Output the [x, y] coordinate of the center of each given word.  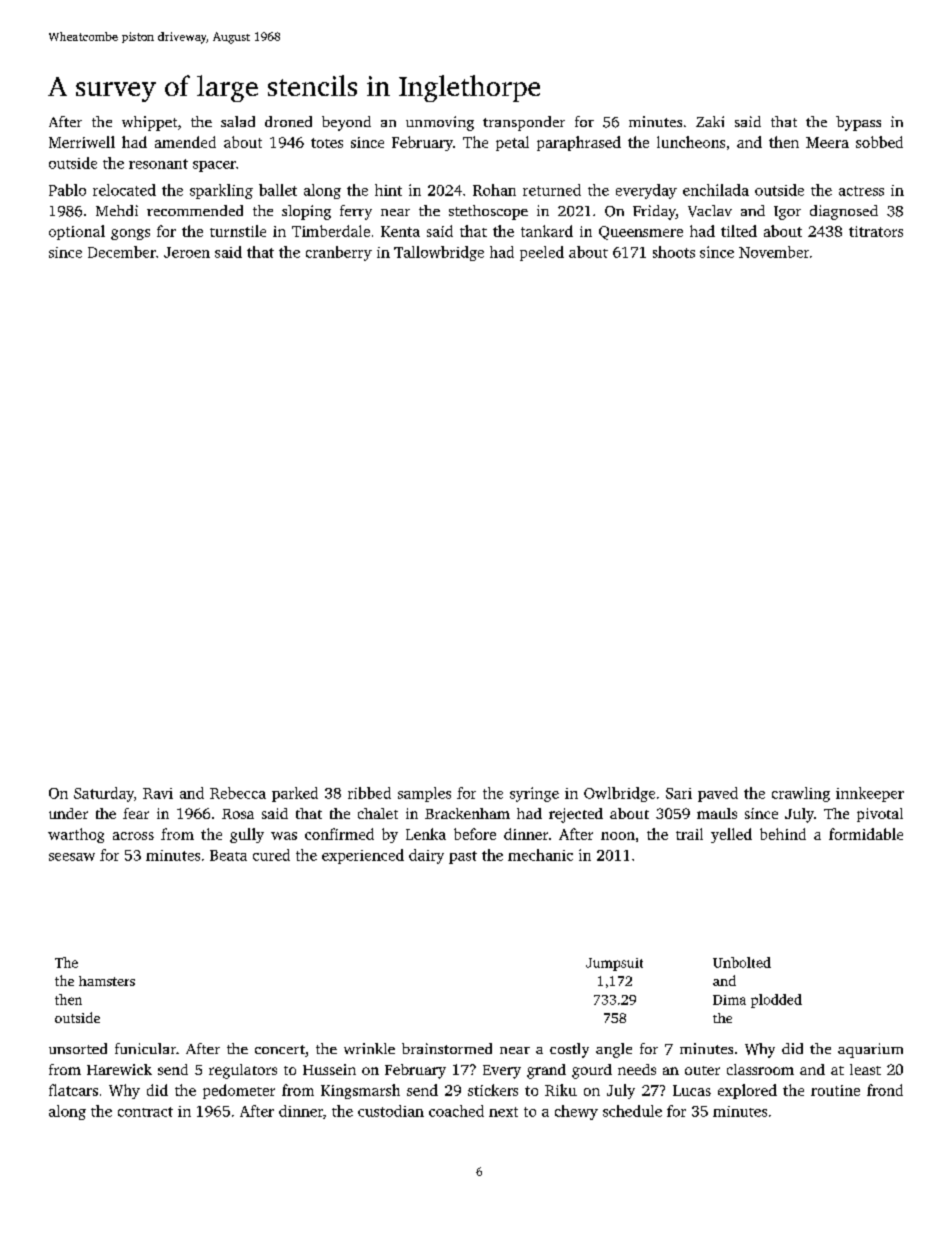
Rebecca [238, 793]
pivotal [880, 815]
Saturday [104, 794]
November [774, 252]
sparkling [221, 191]
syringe [534, 794]
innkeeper [870, 794]
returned [552, 190]
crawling [801, 794]
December [122, 252]
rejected [576, 815]
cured [271, 855]
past [463, 857]
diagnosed [844, 212]
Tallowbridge [439, 253]
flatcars [73, 1090]
